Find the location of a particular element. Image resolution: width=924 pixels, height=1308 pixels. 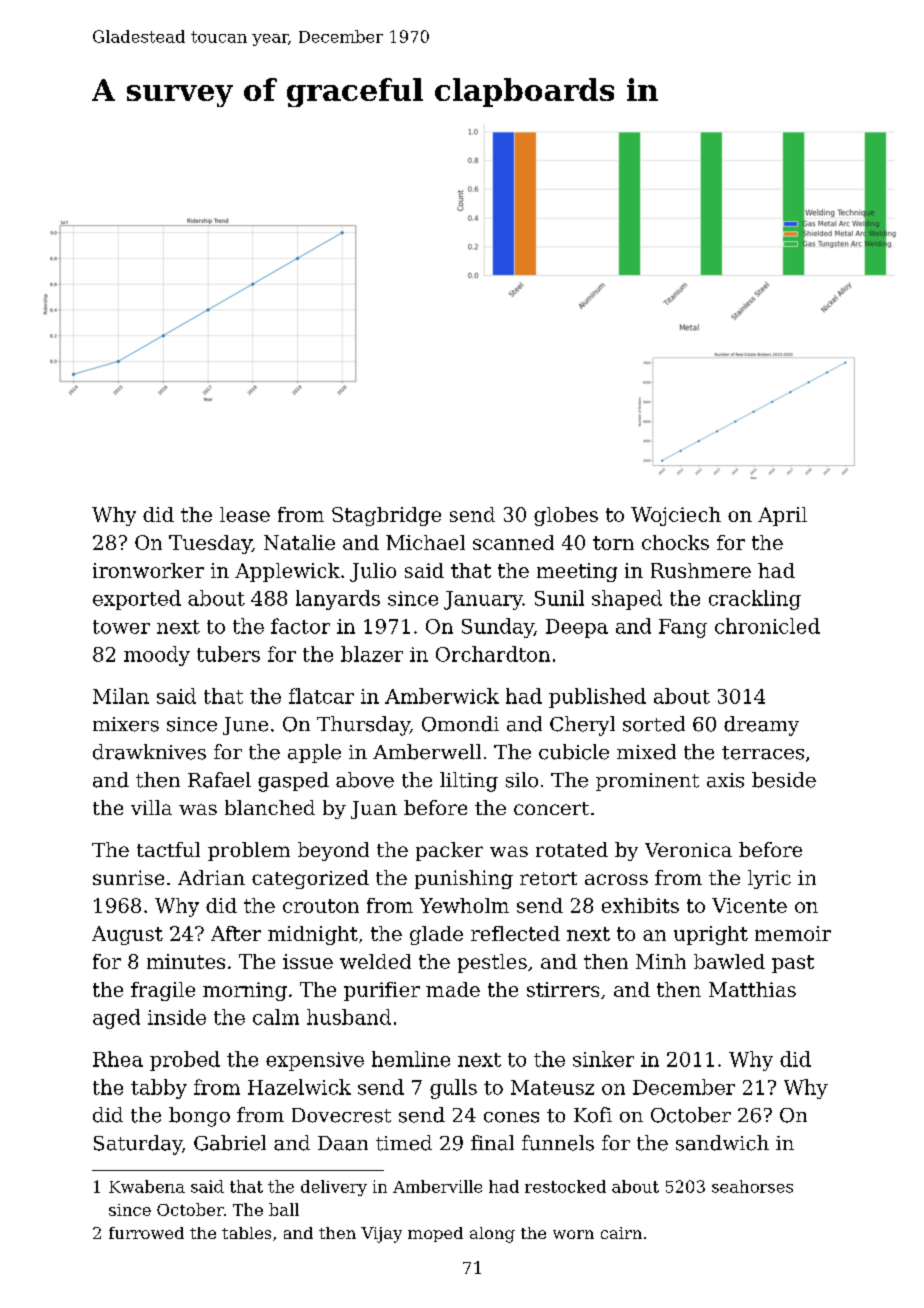

along is located at coordinates (492, 1235).
